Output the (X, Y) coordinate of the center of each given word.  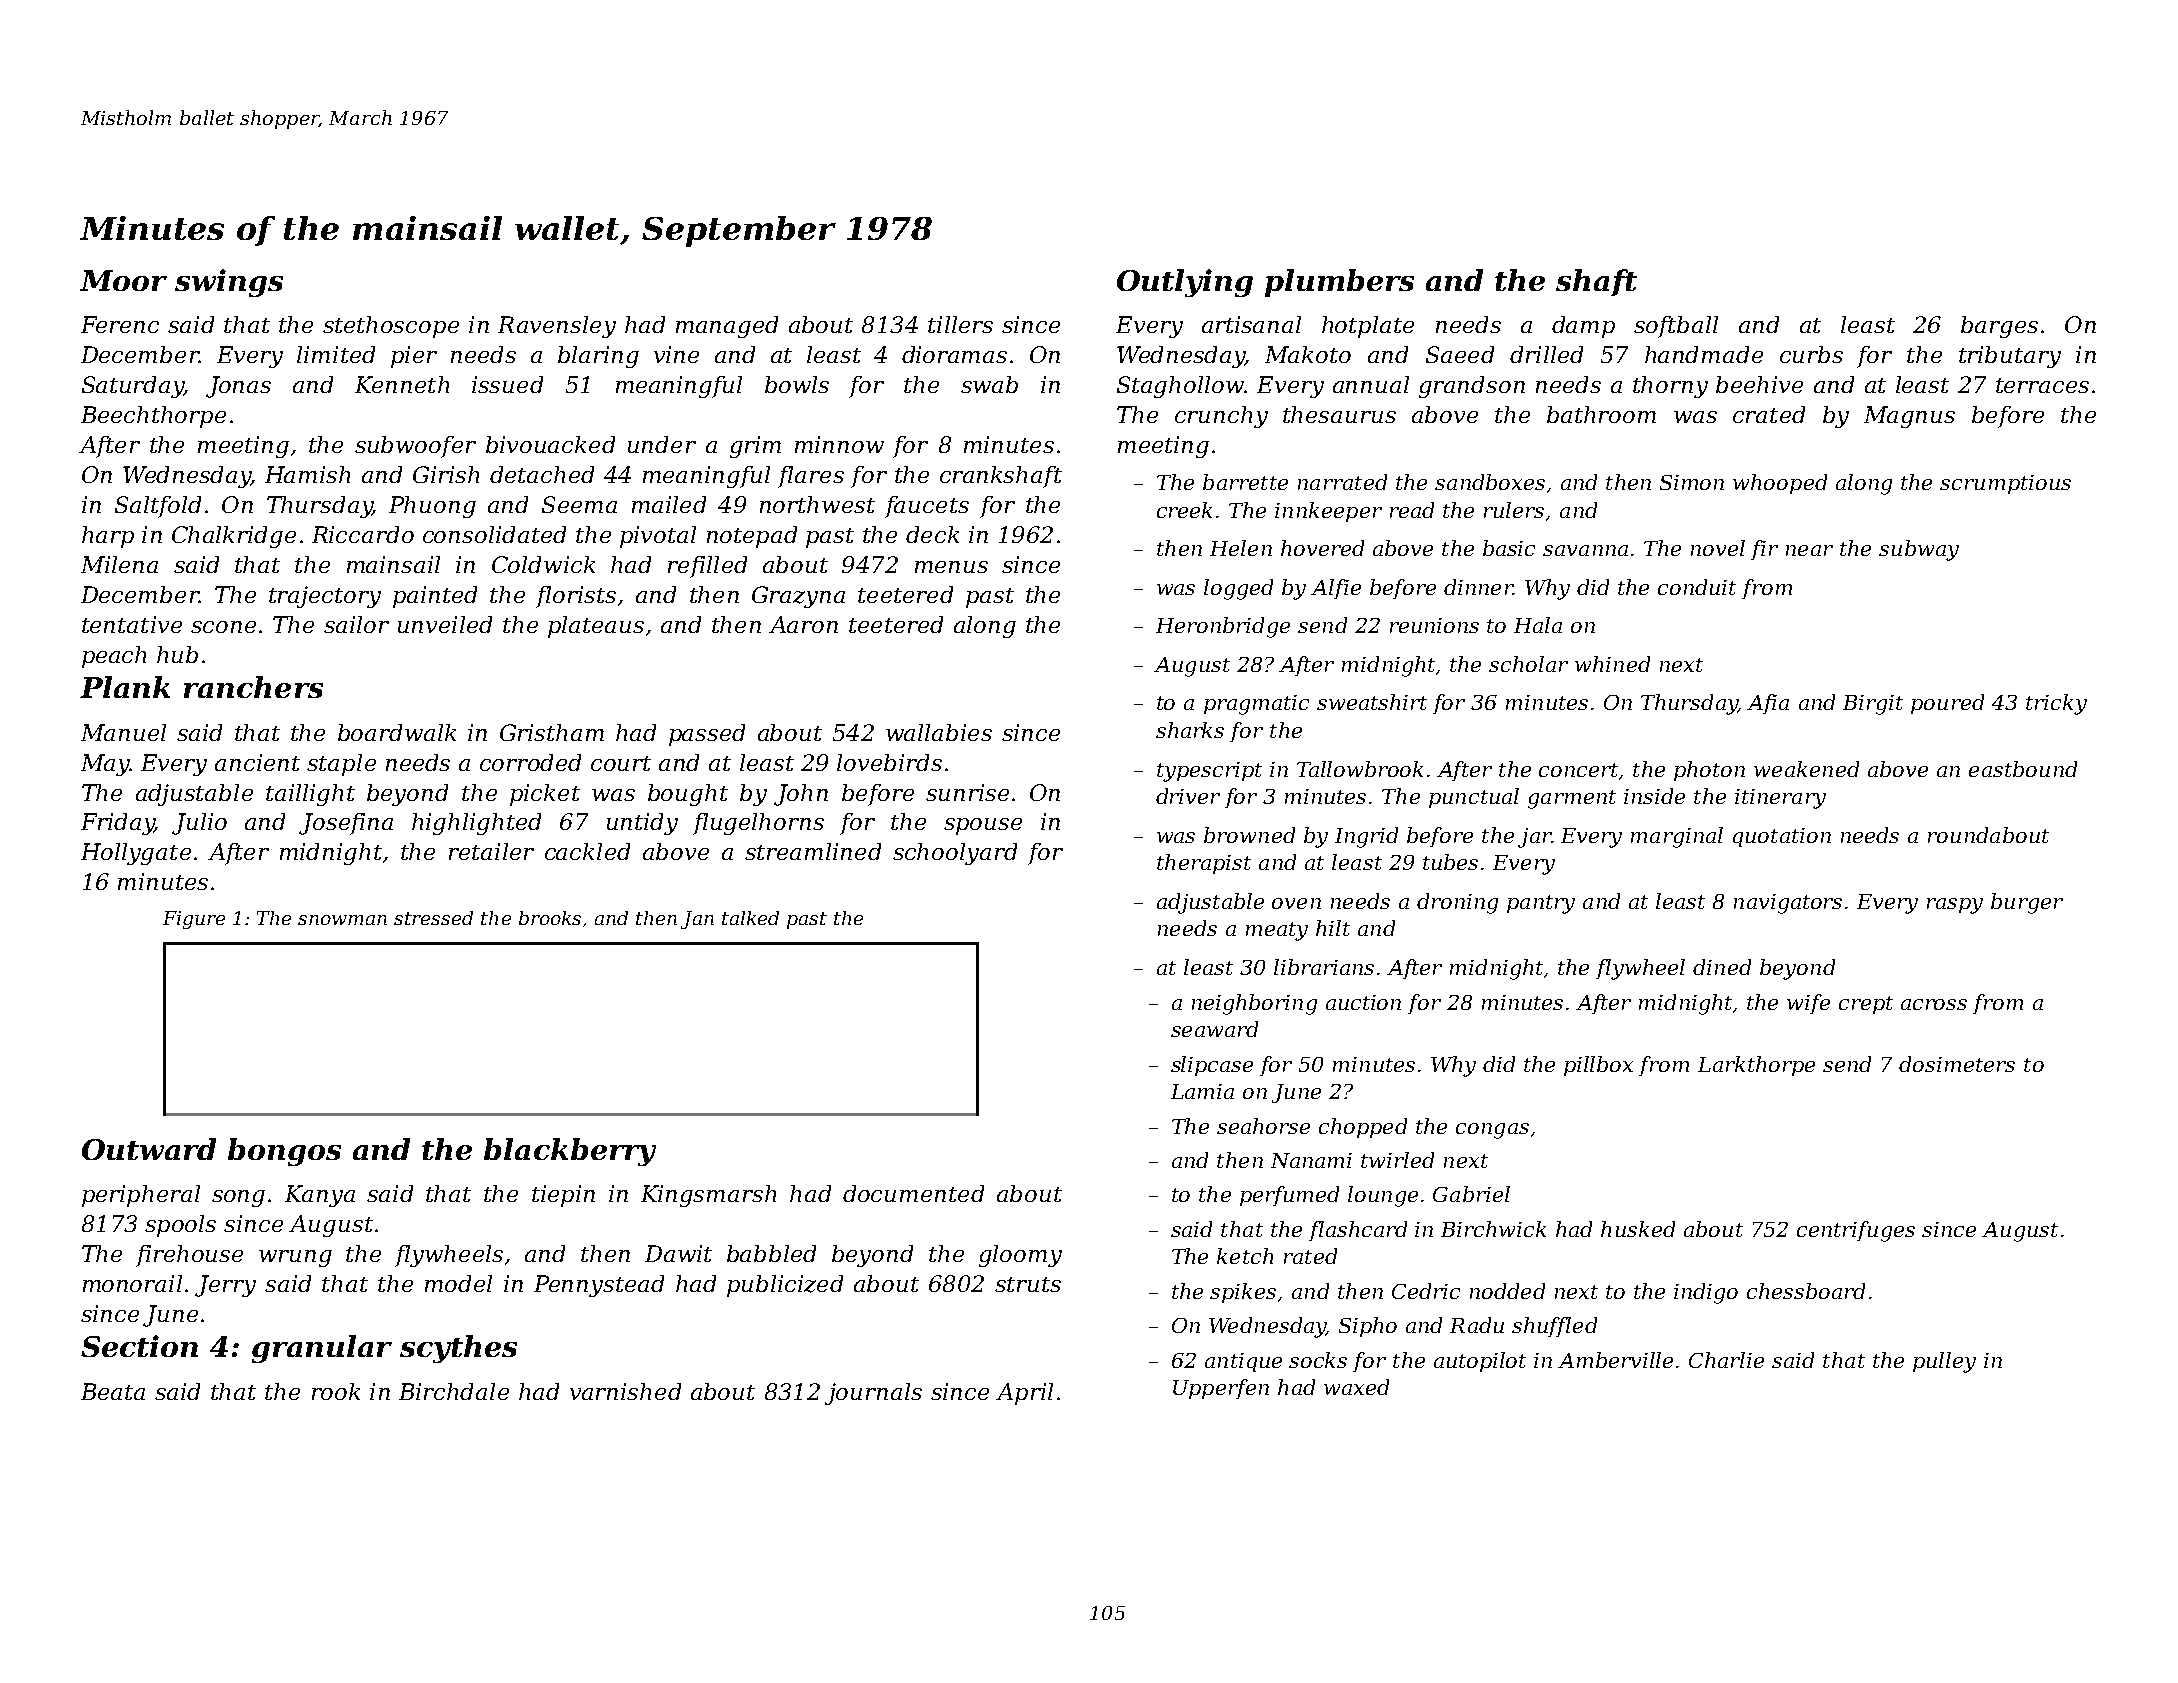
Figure (194, 920)
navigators (1788, 904)
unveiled (445, 624)
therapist (1204, 864)
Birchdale (454, 1391)
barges (1999, 327)
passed (707, 735)
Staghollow (1180, 387)
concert (1578, 770)
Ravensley (557, 327)
